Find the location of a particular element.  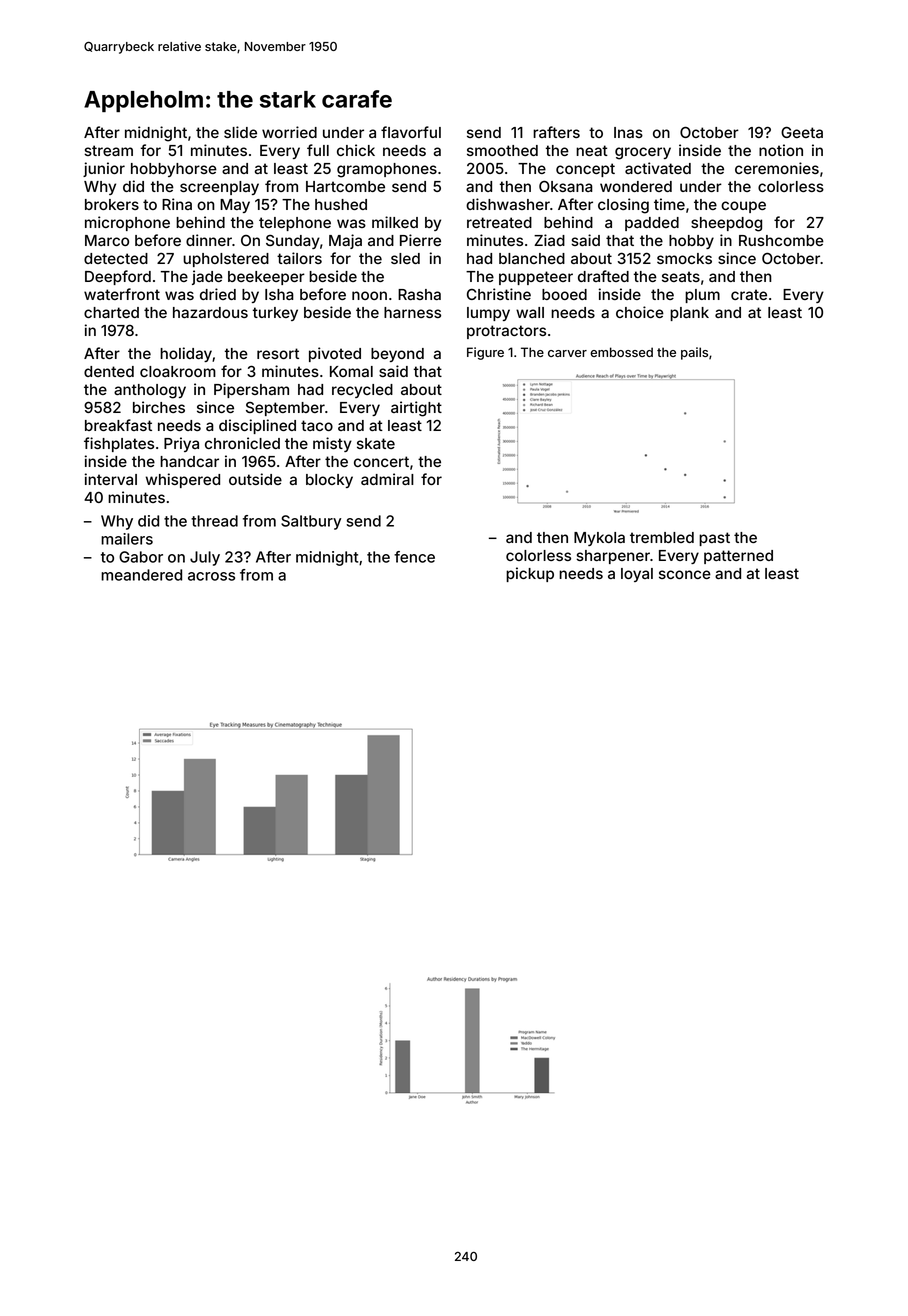

Geeta is located at coordinates (802, 132).
